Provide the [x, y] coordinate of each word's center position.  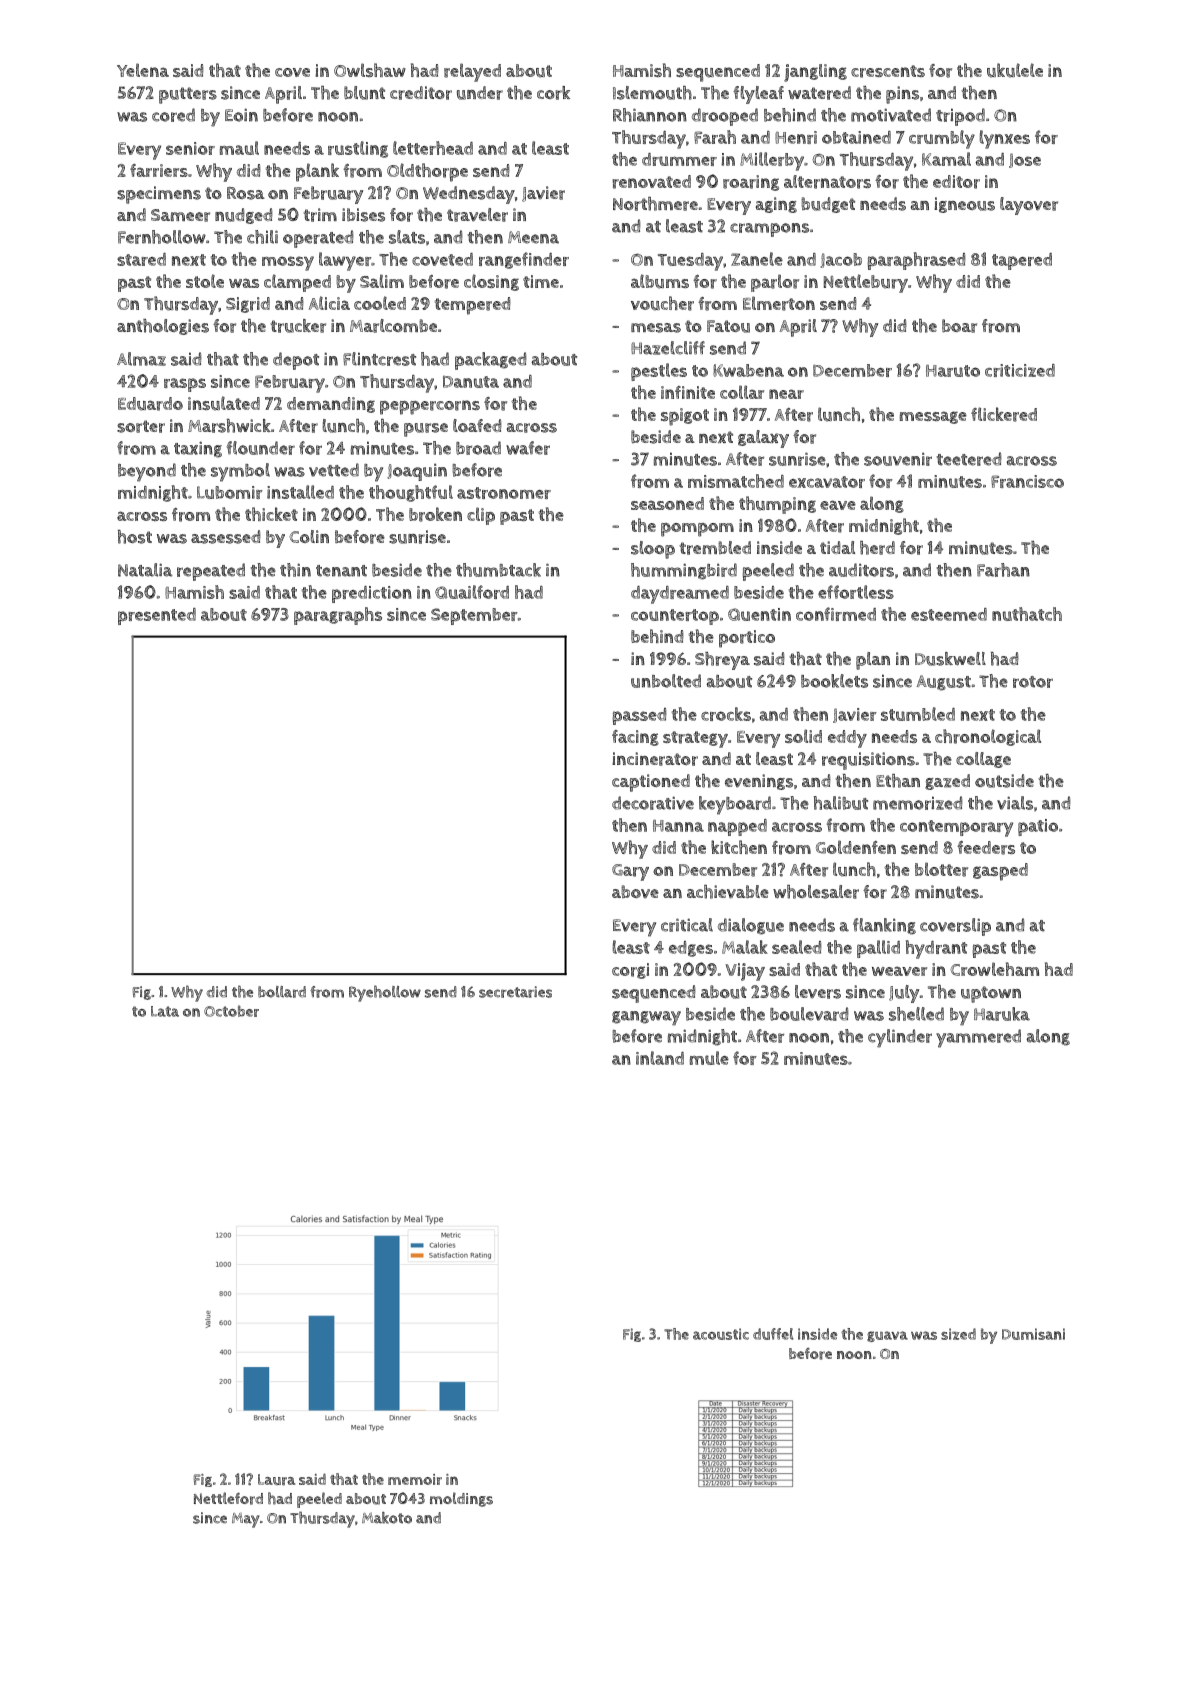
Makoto [387, 1518]
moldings [461, 1499]
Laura [276, 1480]
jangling [815, 73]
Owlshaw [370, 70]
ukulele [1015, 70]
